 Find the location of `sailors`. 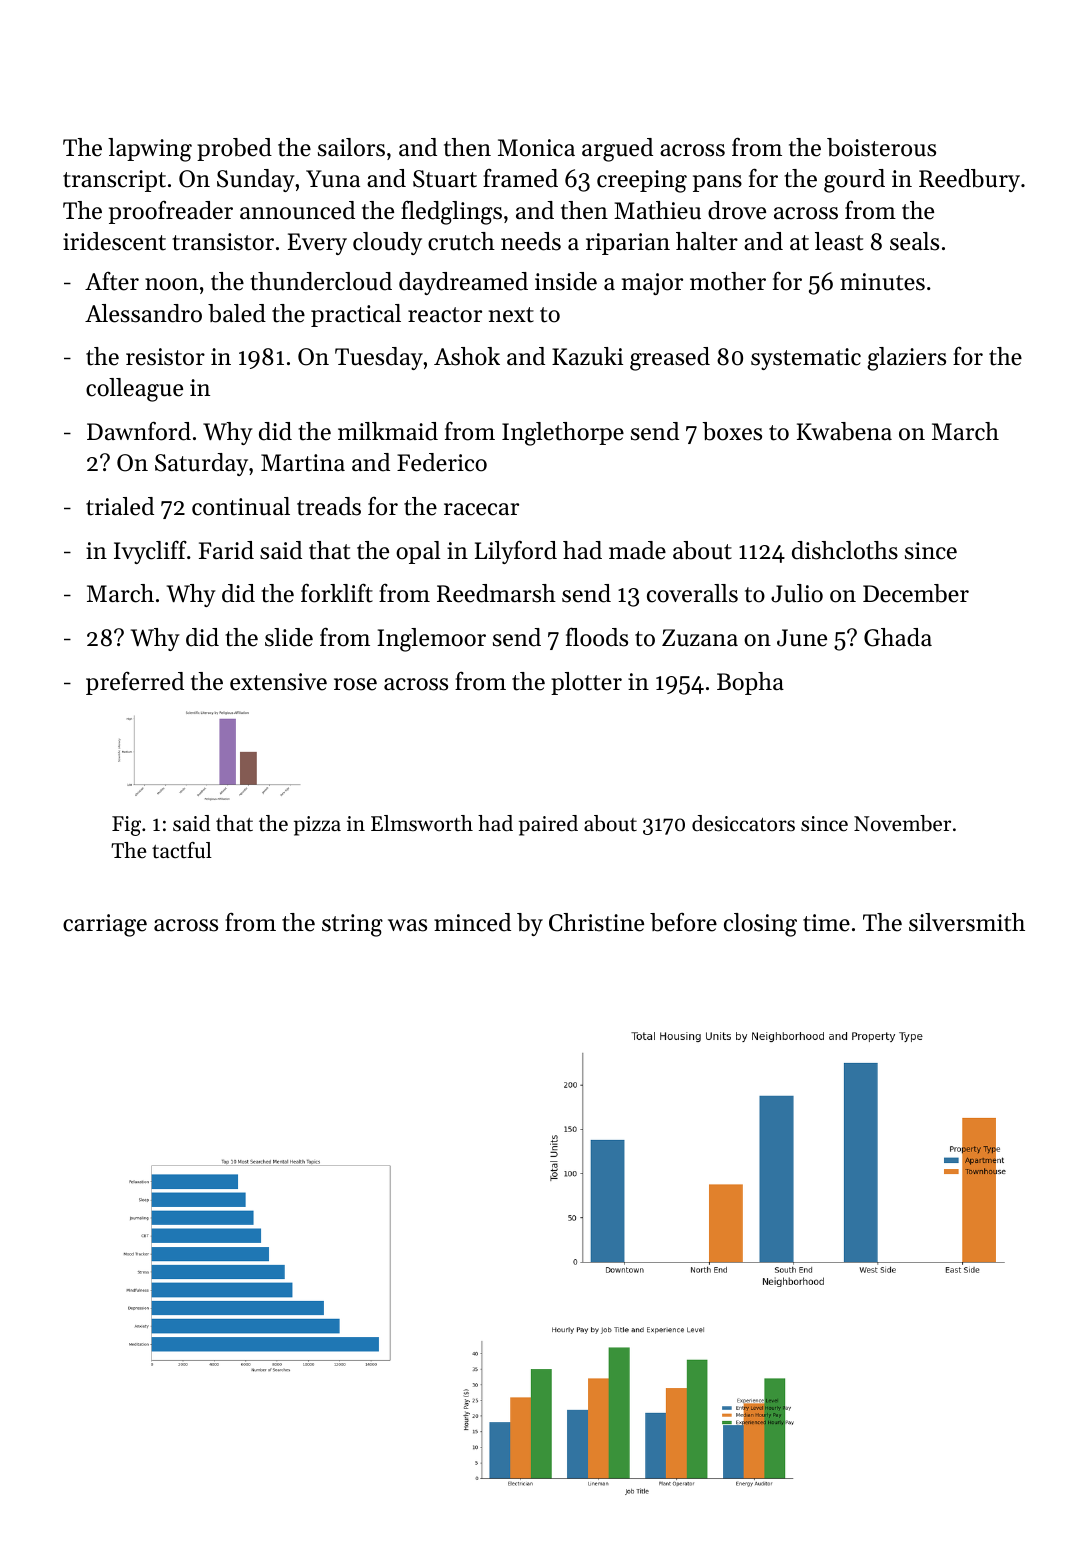

sailors is located at coordinates (351, 147).
